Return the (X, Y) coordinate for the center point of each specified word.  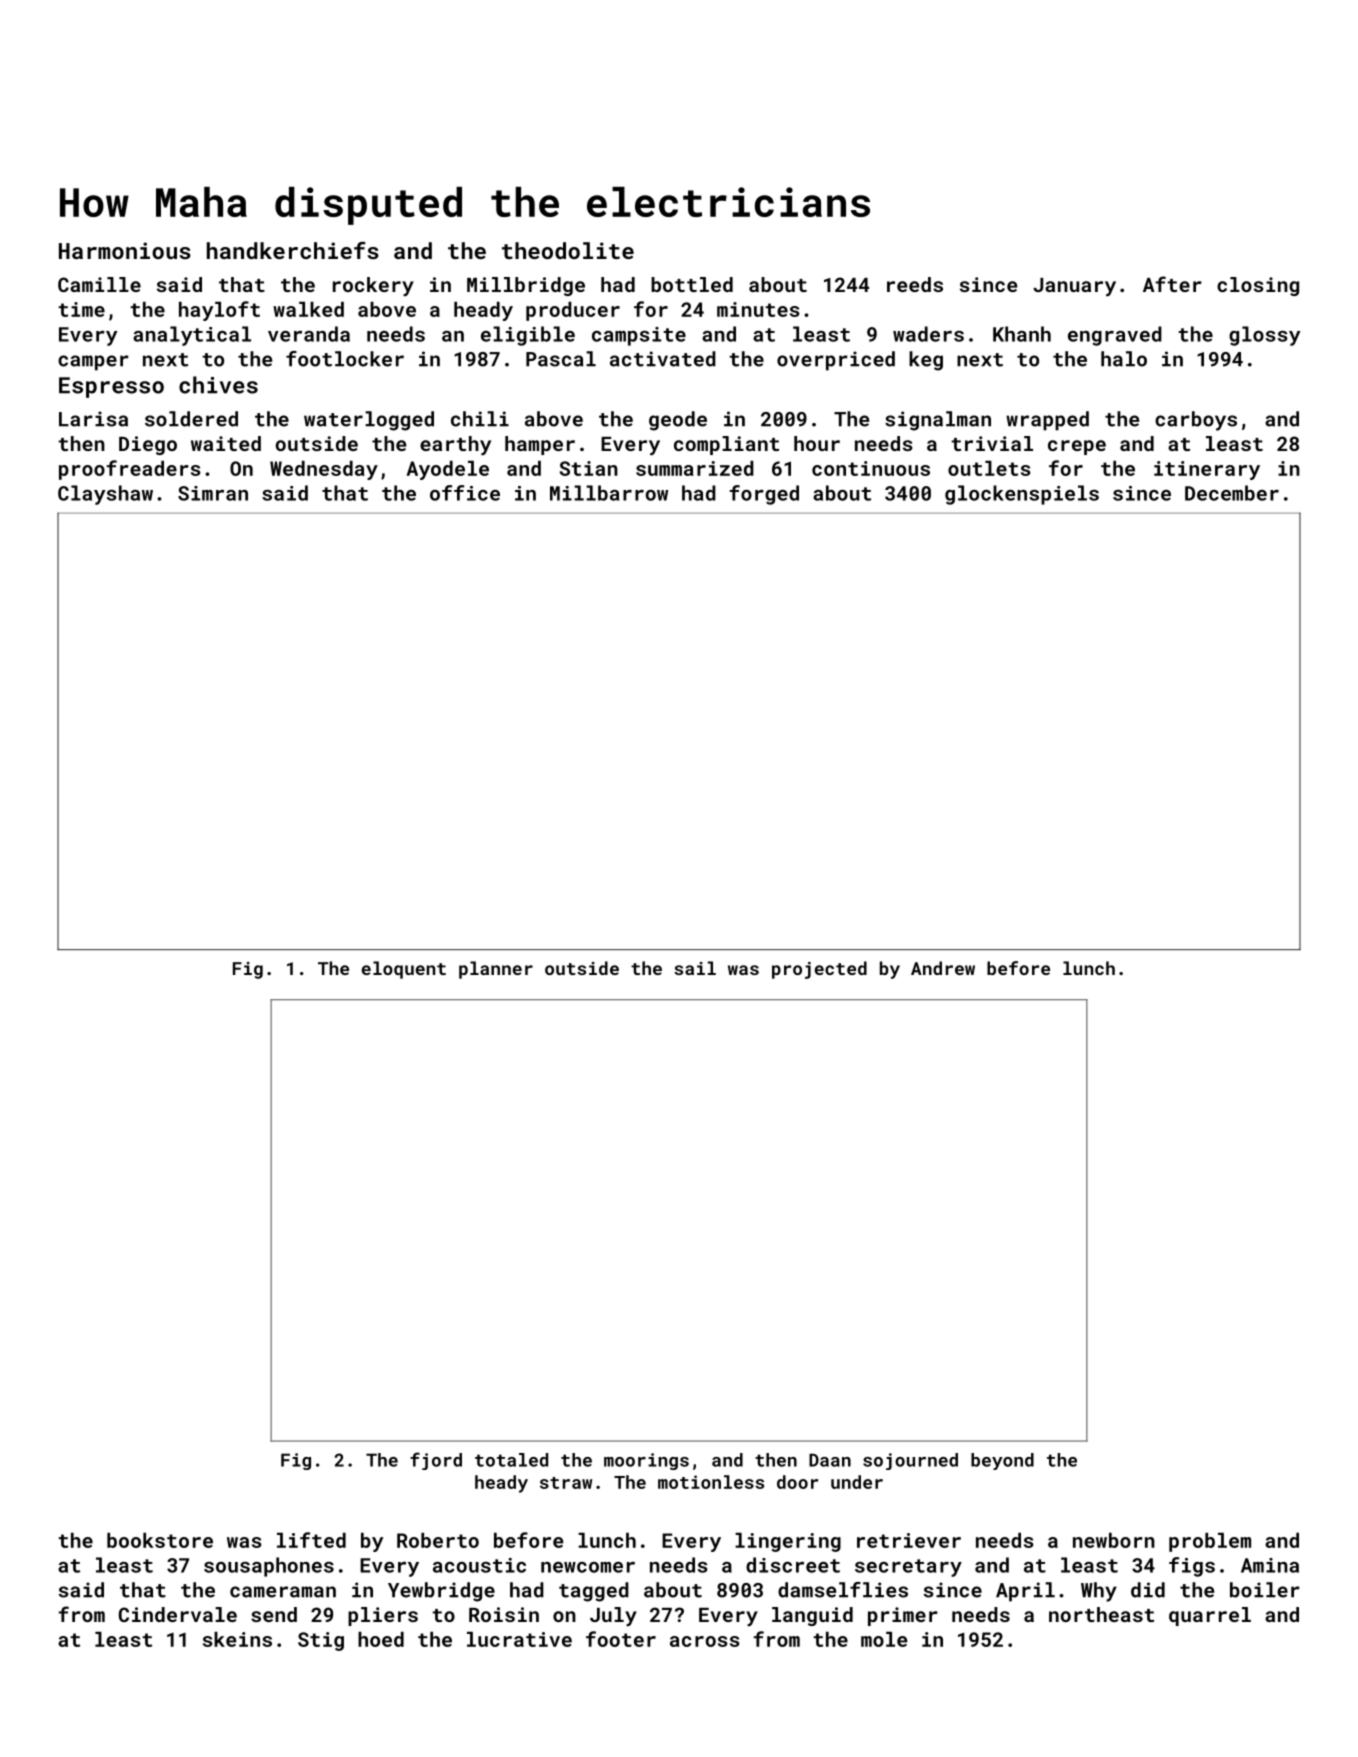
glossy (1264, 336)
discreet (793, 1565)
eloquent (403, 970)
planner (496, 970)
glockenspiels (1022, 495)
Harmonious (125, 250)
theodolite (568, 250)
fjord (436, 1461)
